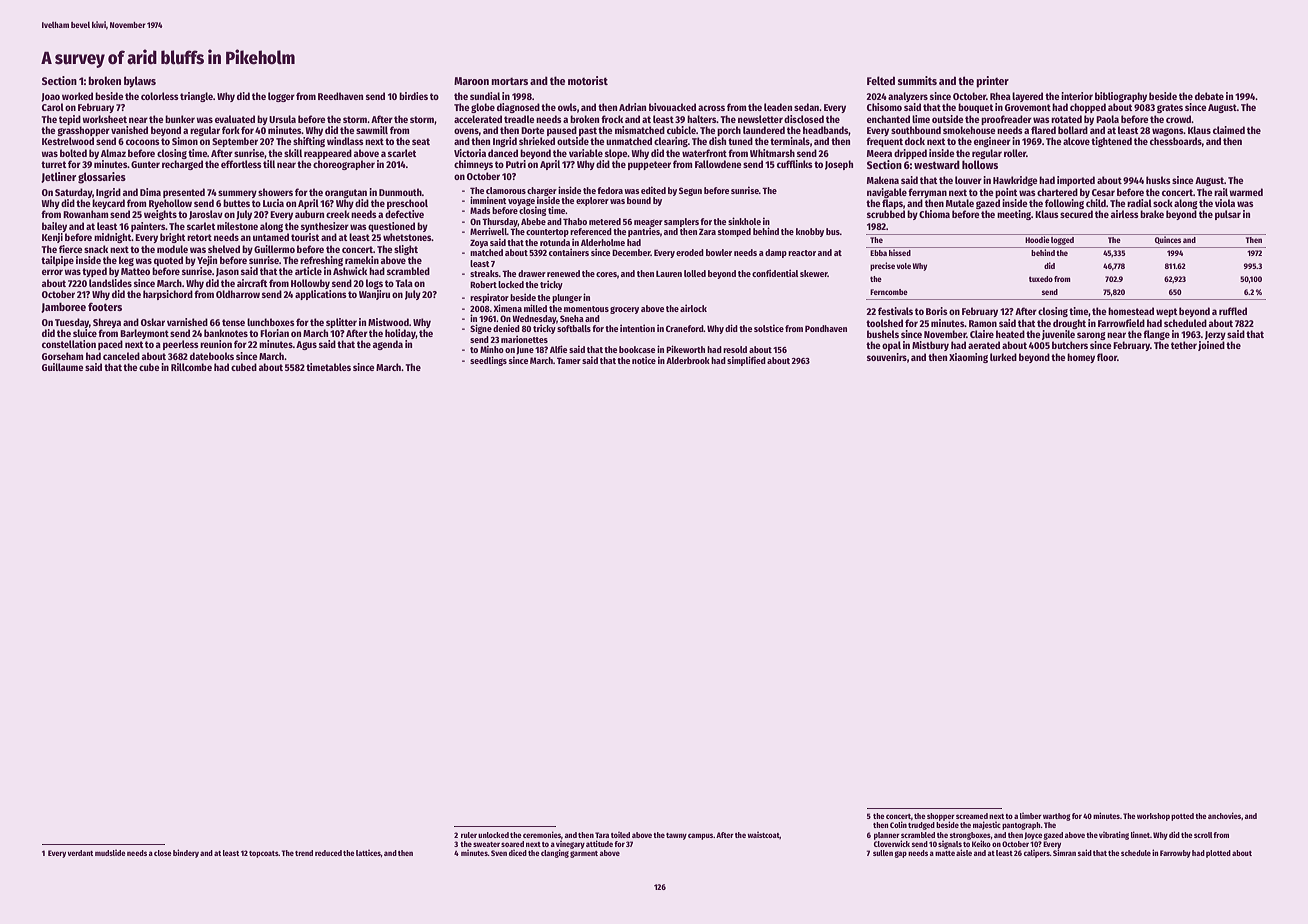 The height and width of the screenshot is (924, 1308). I want to click on printer, so click(992, 82).
